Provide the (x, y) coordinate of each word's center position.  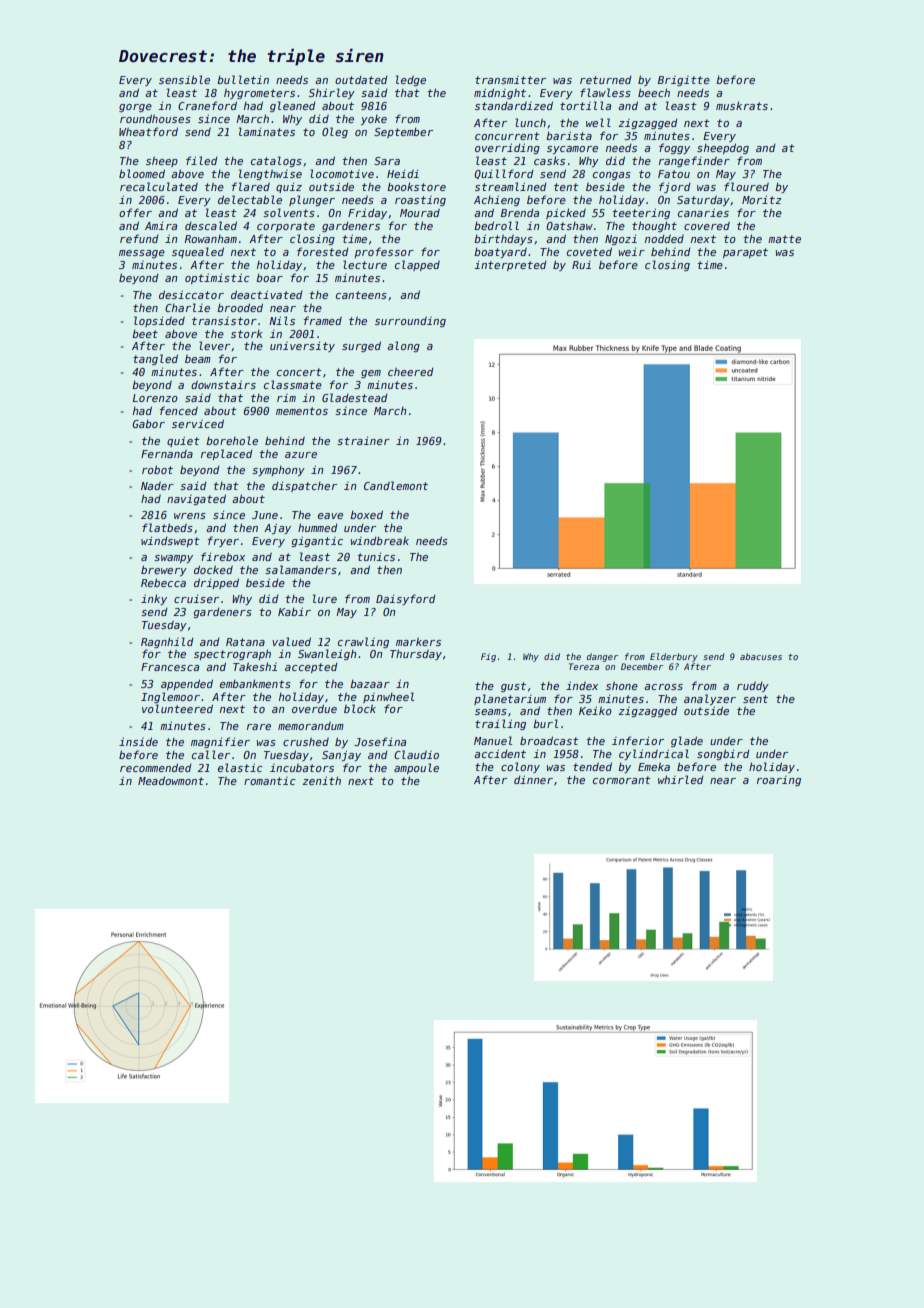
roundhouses (155, 118)
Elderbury (674, 657)
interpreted (510, 265)
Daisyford (406, 599)
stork (247, 334)
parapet (745, 253)
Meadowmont (171, 780)
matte (784, 239)
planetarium (510, 699)
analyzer (710, 699)
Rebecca (163, 582)
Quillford (504, 174)
